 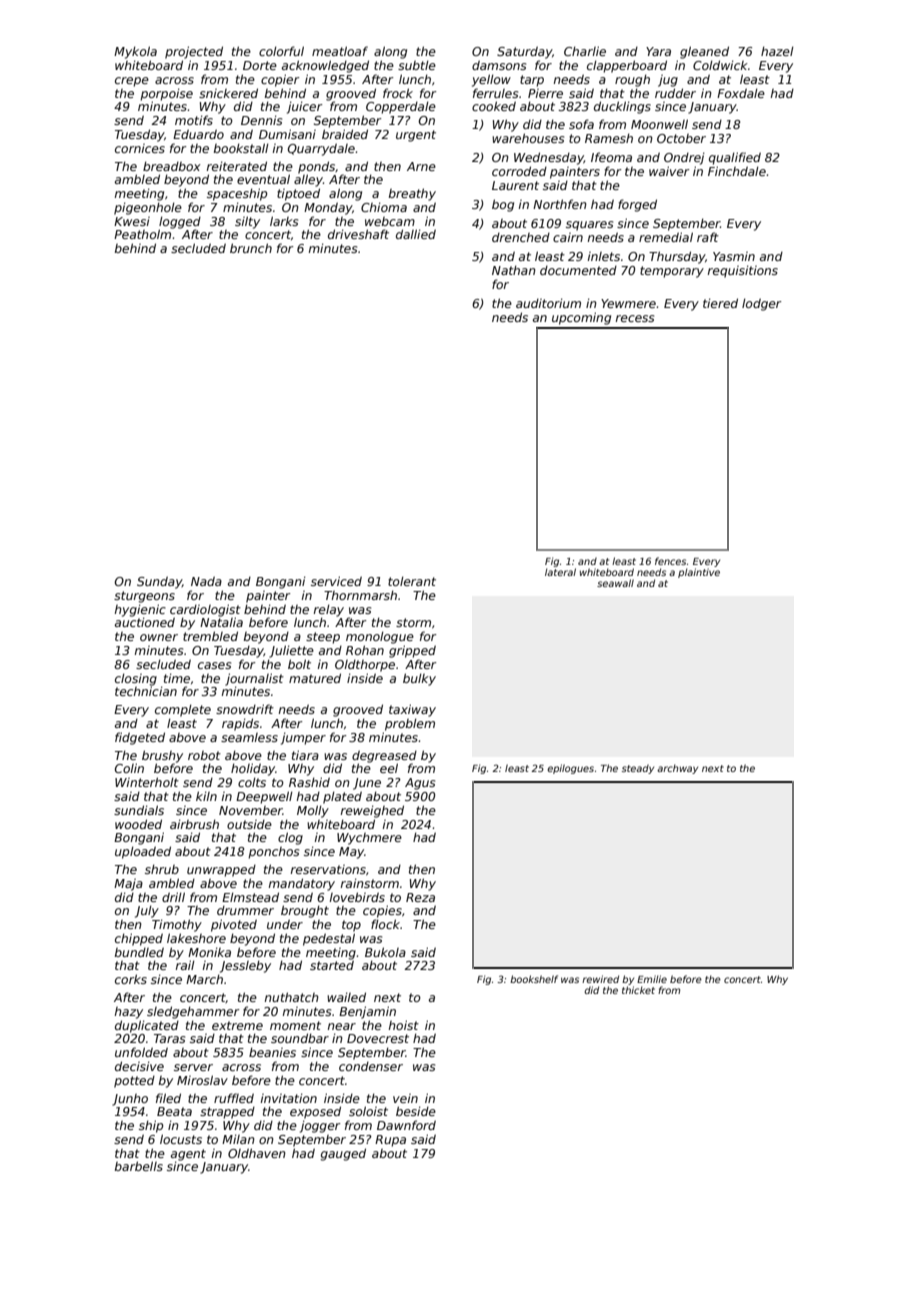 What do you see at coordinates (677, 257) in the document?
I see `Thursday` at bounding box center [677, 257].
